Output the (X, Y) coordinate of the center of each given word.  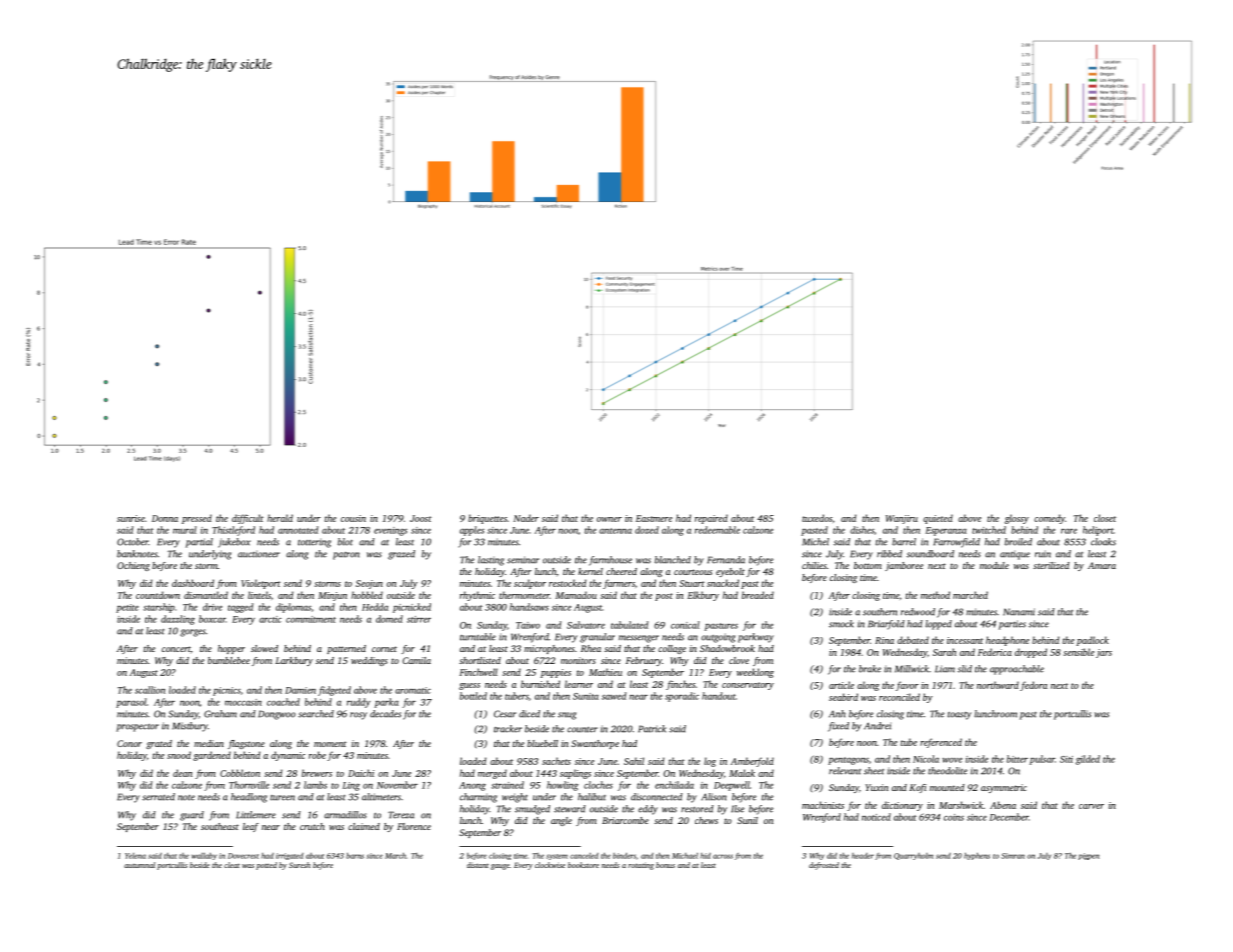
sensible (1078, 652)
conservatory (748, 686)
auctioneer (259, 554)
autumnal (139, 865)
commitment (311, 619)
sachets (556, 761)
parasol (131, 703)
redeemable (717, 530)
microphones (549, 649)
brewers (317, 773)
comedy (1049, 519)
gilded (1088, 760)
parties (1012, 625)
